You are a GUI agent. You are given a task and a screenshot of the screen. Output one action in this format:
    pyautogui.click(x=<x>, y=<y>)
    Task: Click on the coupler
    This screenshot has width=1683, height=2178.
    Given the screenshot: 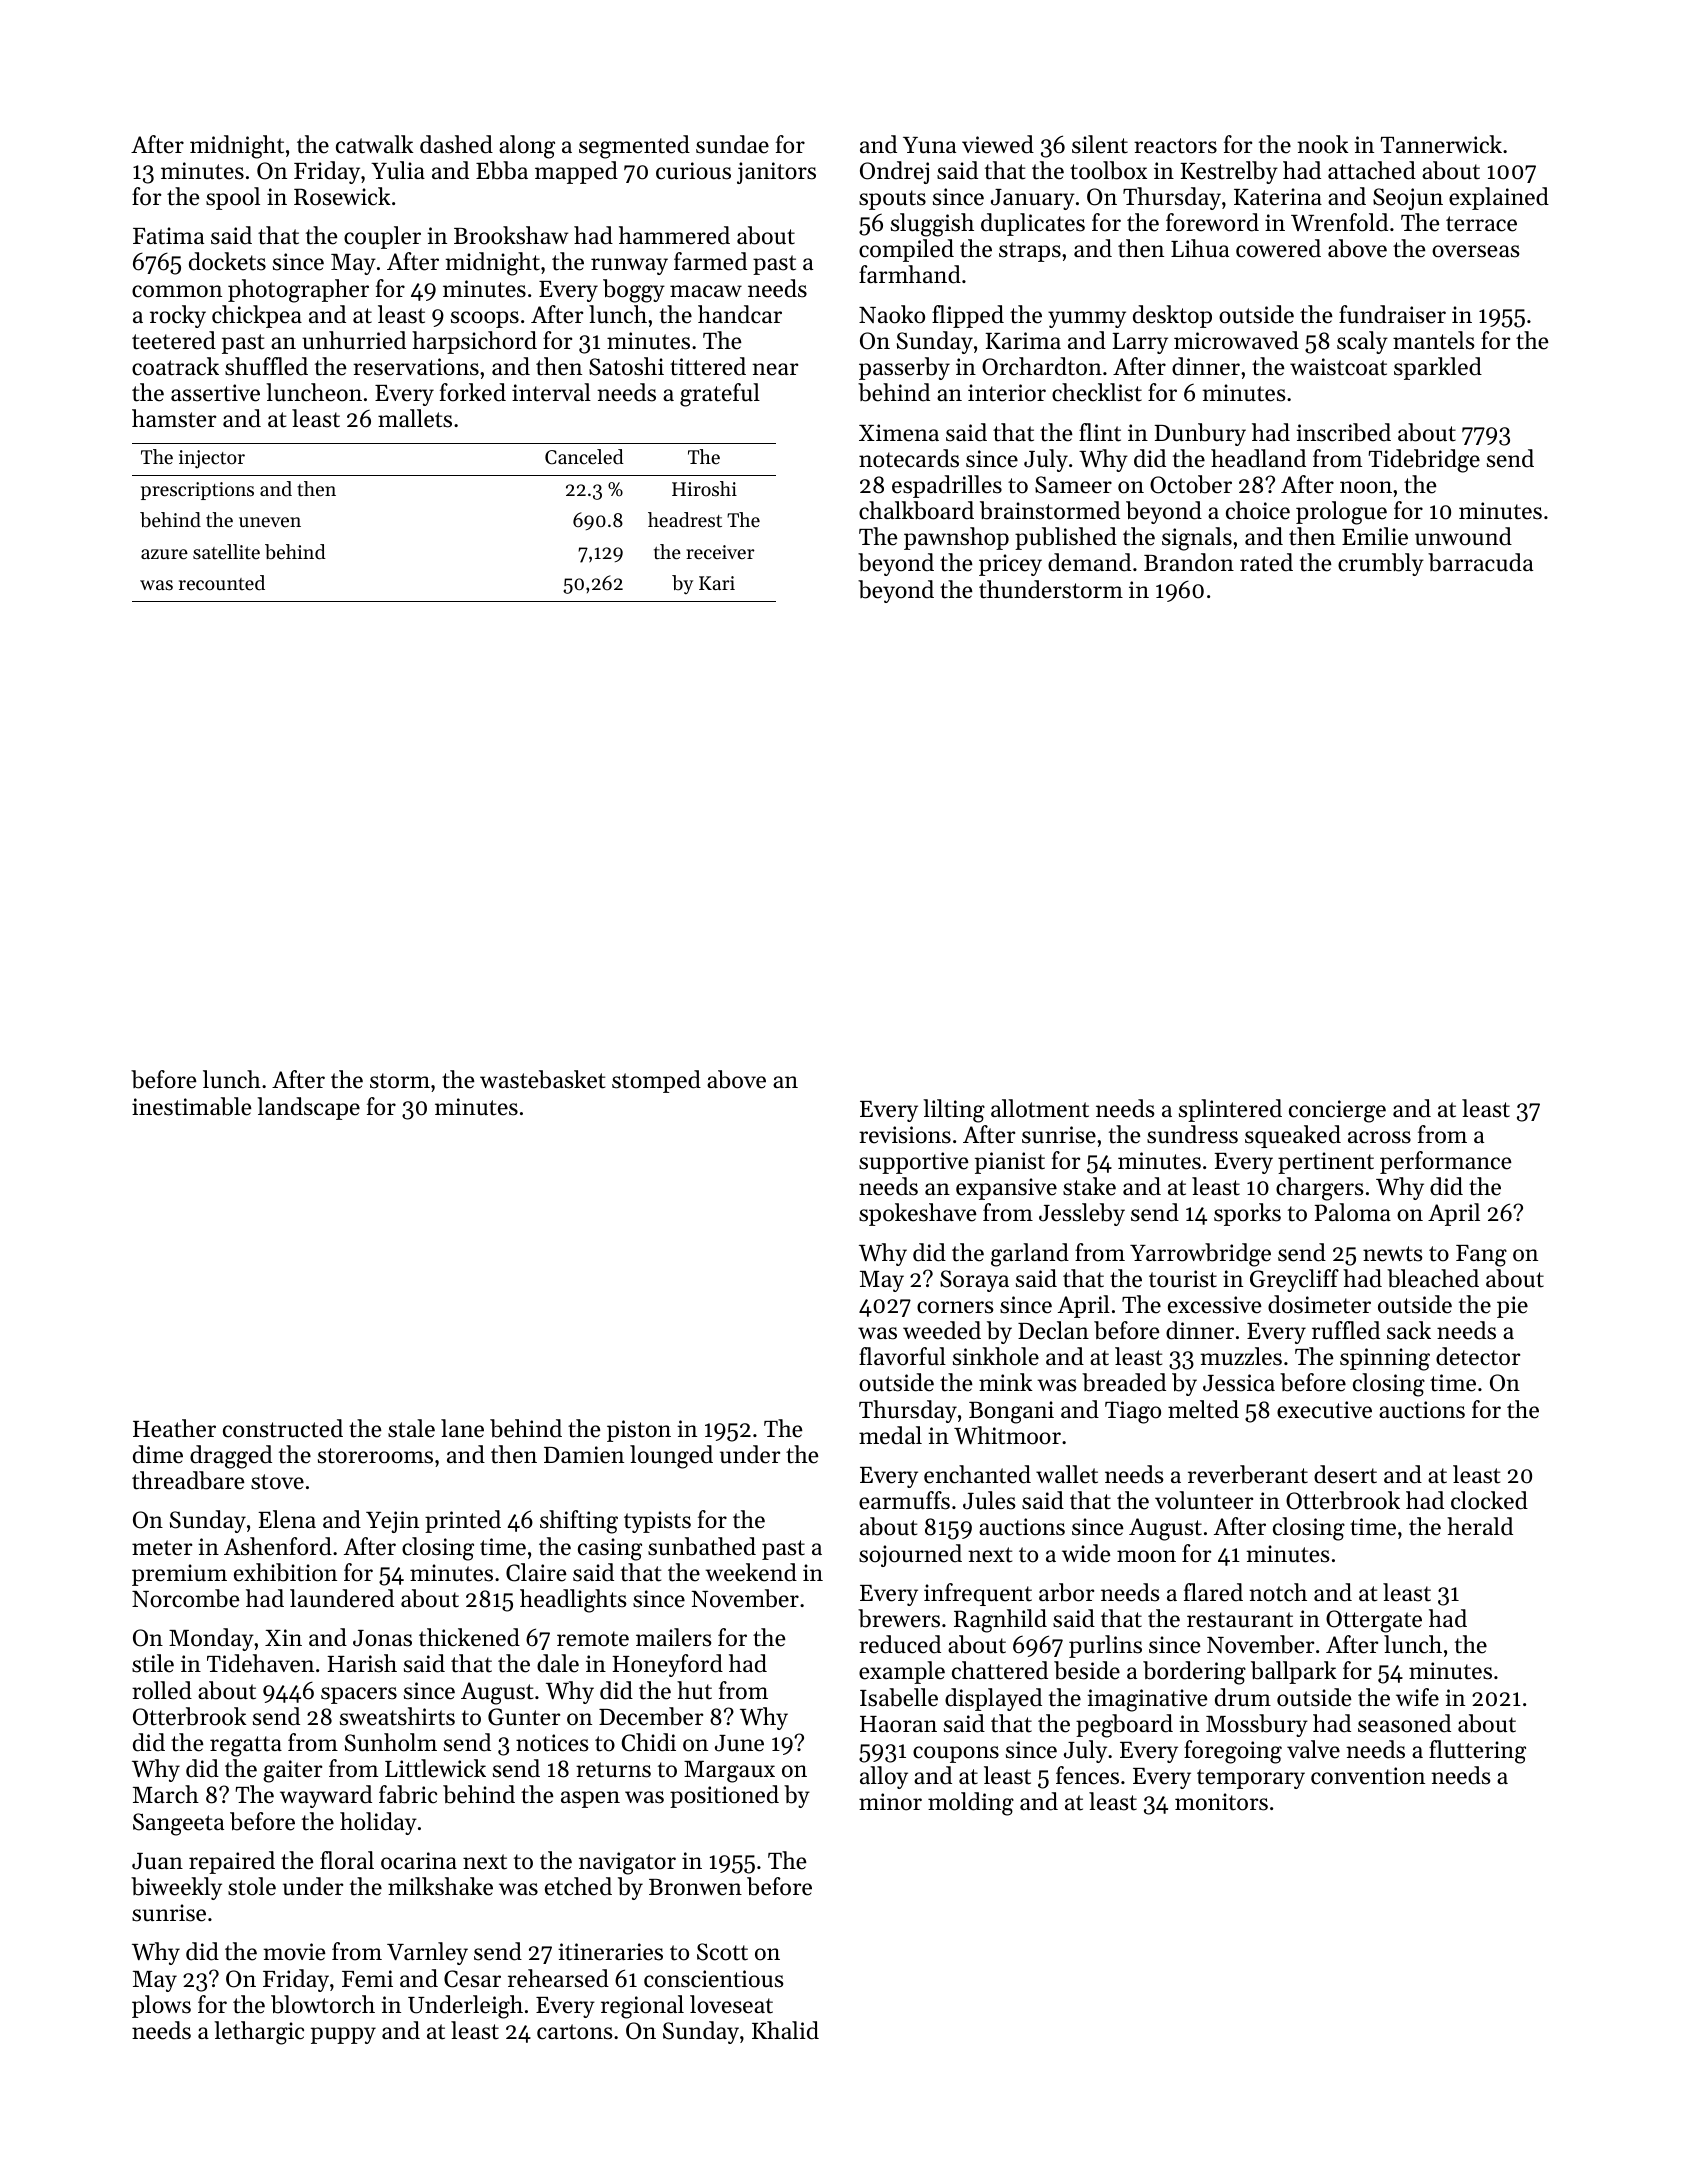 What is the action you would take?
    pyautogui.click(x=382, y=237)
